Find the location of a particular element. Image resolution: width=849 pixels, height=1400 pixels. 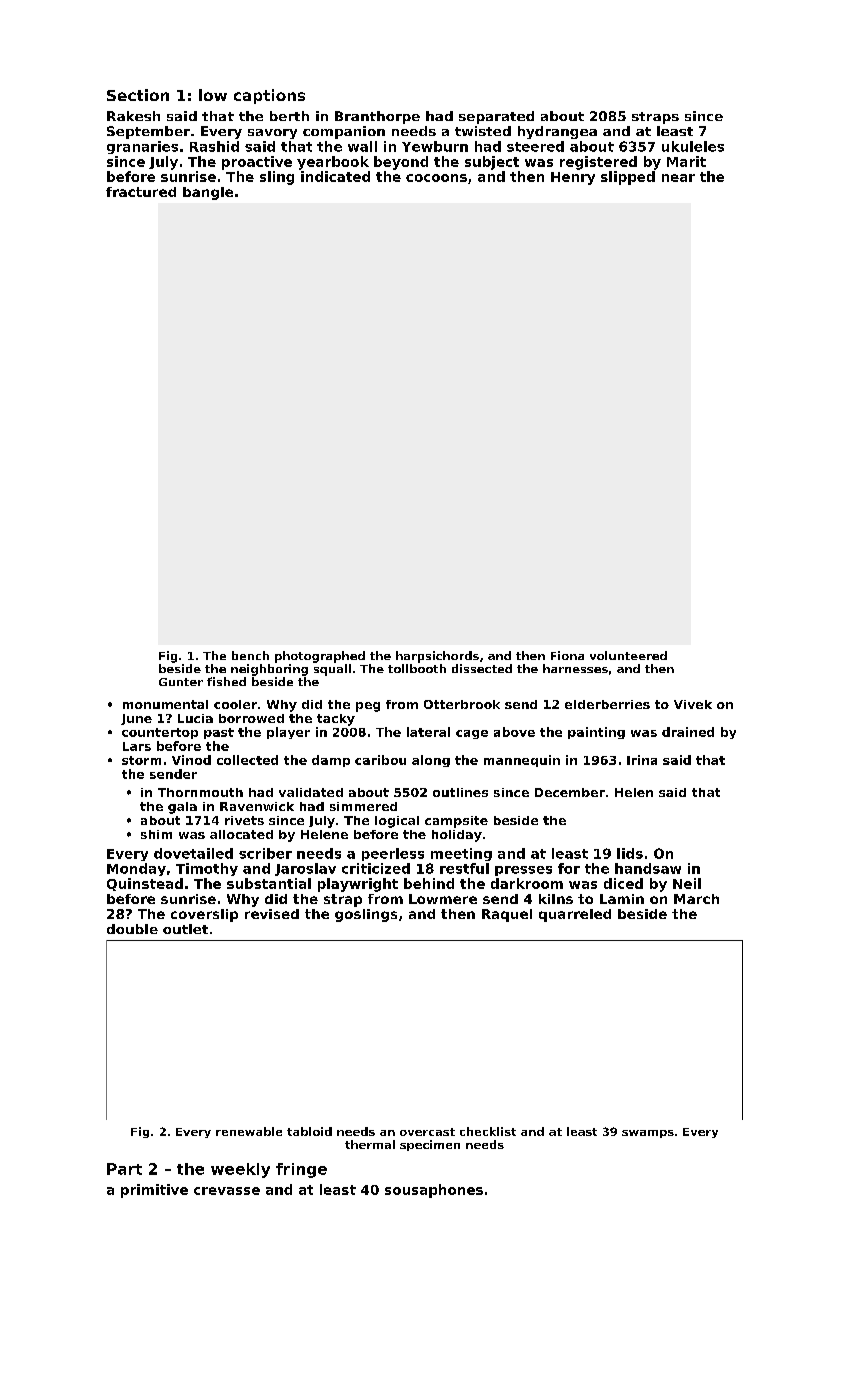

near is located at coordinates (678, 178).
